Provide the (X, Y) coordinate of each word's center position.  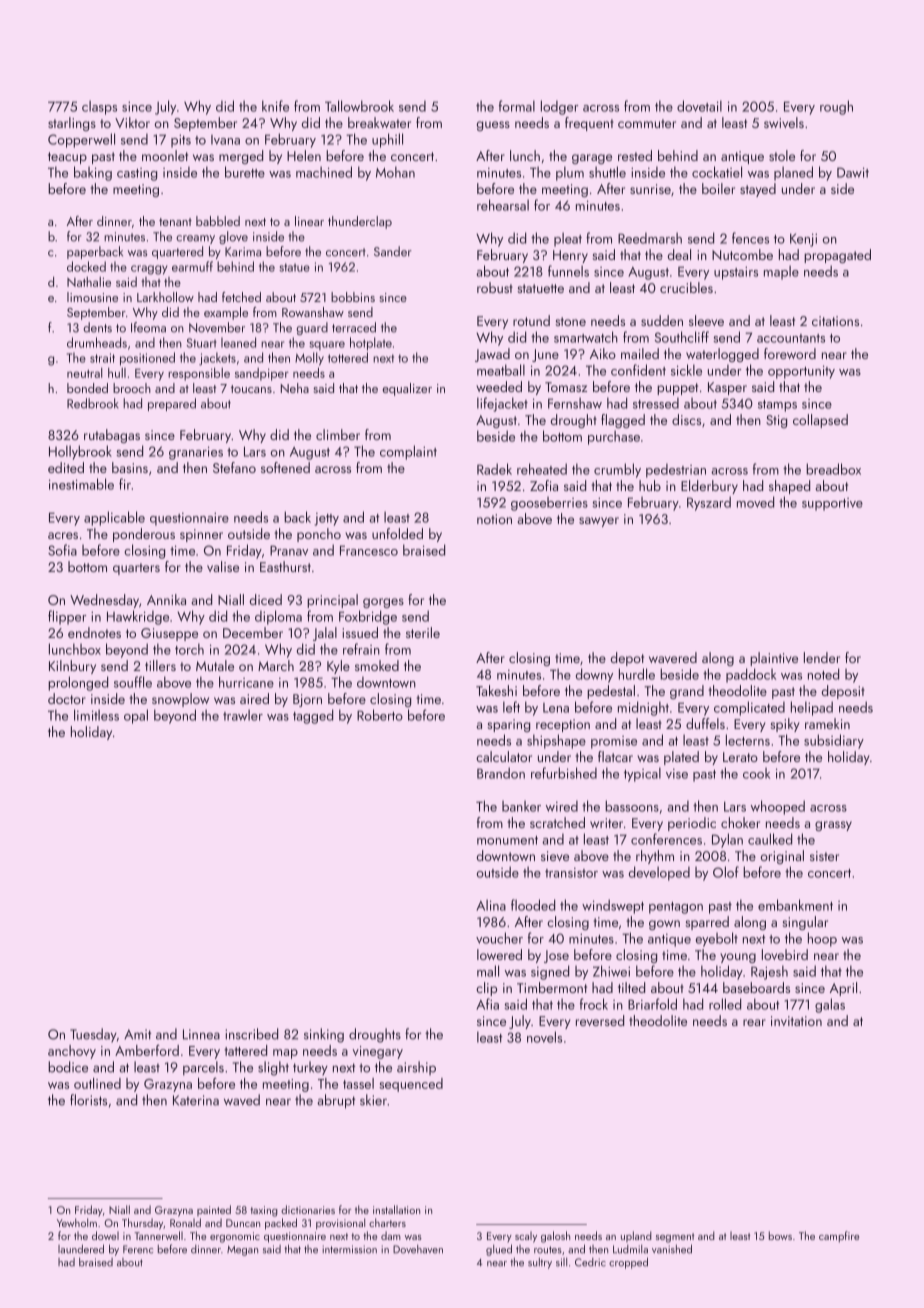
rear (754, 1022)
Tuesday (93, 1035)
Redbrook (93, 403)
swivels (784, 122)
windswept (613, 906)
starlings (72, 124)
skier (373, 1100)
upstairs (736, 273)
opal (136, 716)
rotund (531, 320)
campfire (839, 1237)
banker (521, 806)
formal (517, 106)
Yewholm (77, 1222)
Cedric (590, 1262)
